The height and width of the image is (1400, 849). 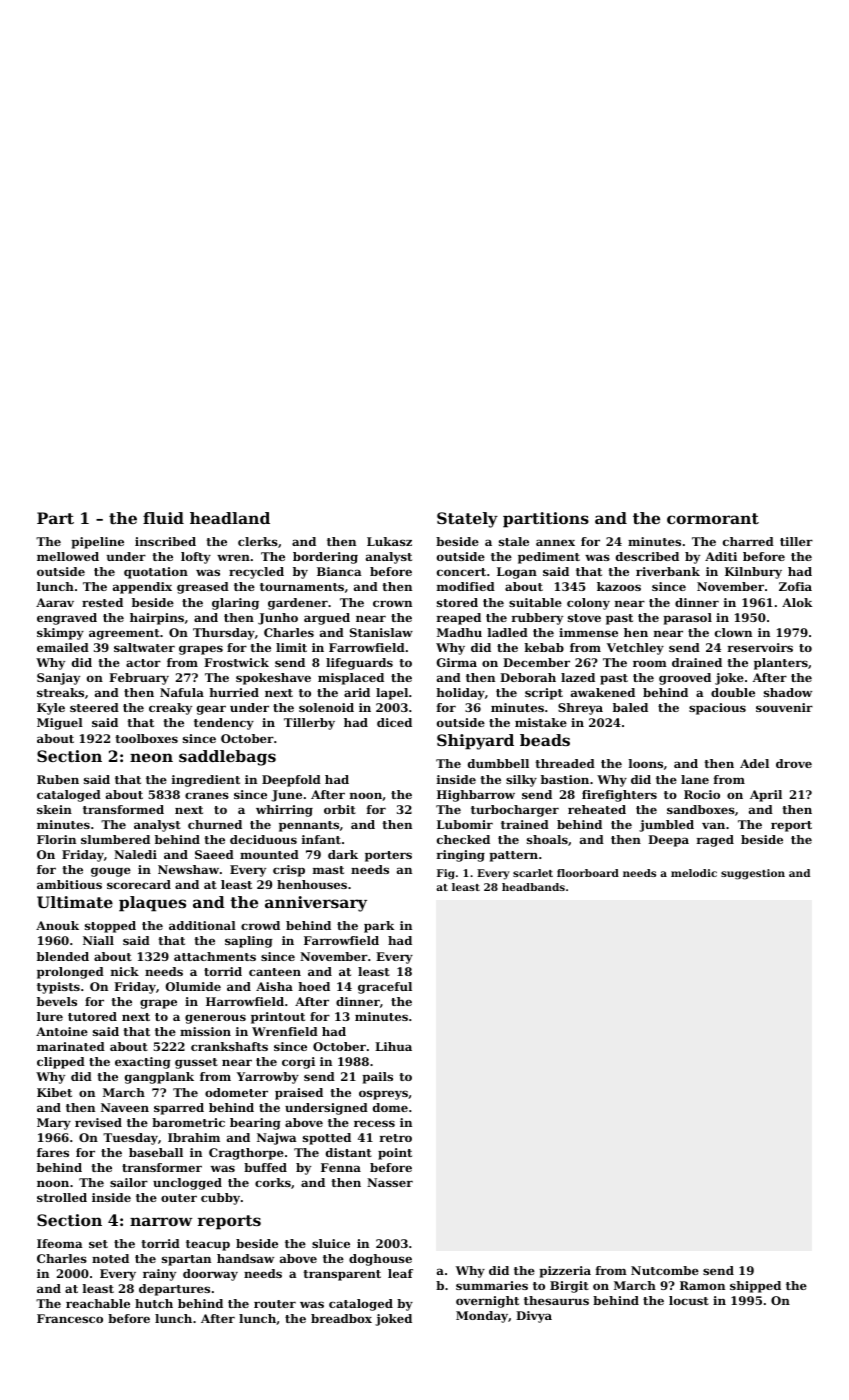 What do you see at coordinates (525, 824) in the image?
I see `trained` at bounding box center [525, 824].
